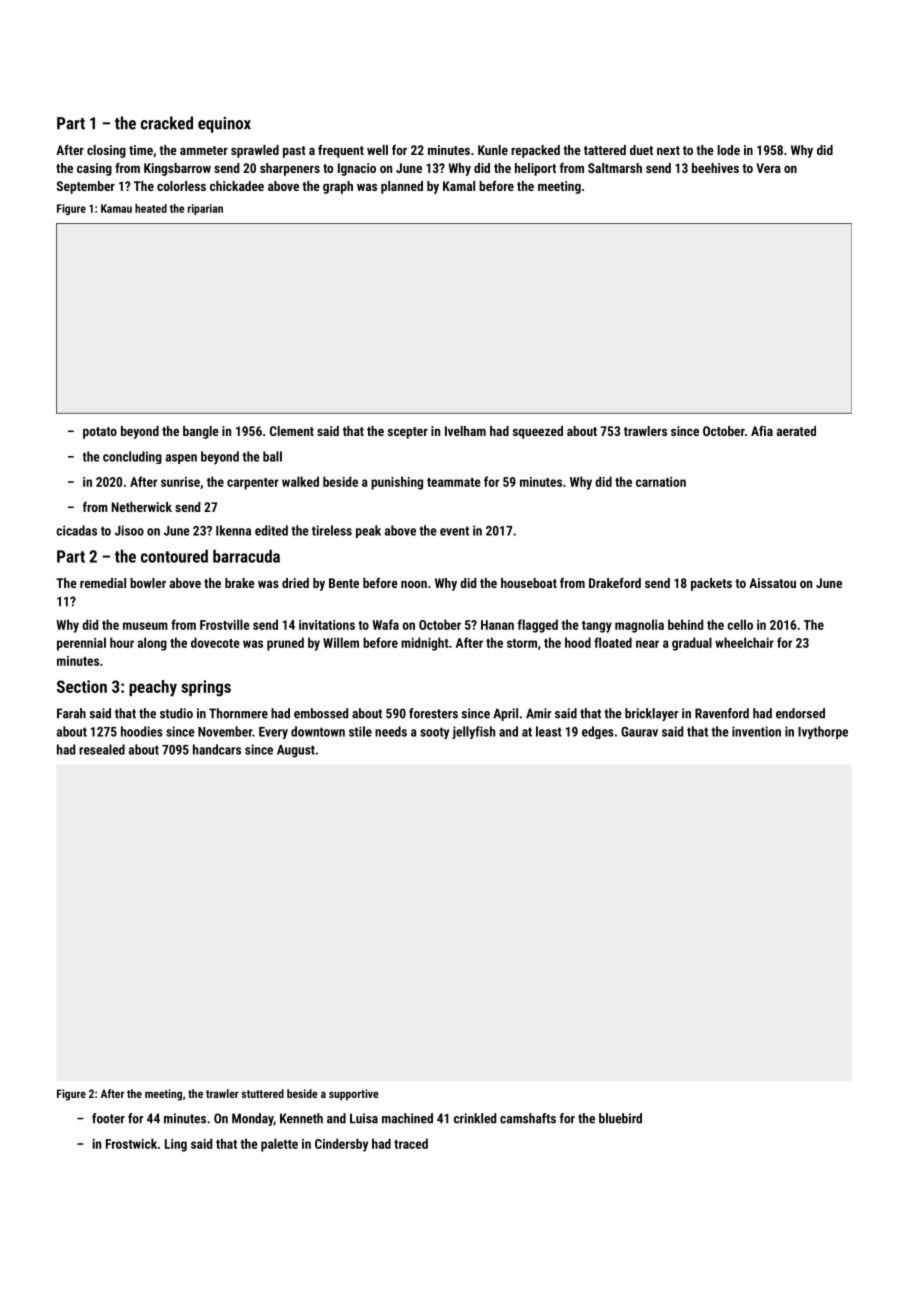 This document has height=1316, width=908. I want to click on peachy, so click(153, 688).
